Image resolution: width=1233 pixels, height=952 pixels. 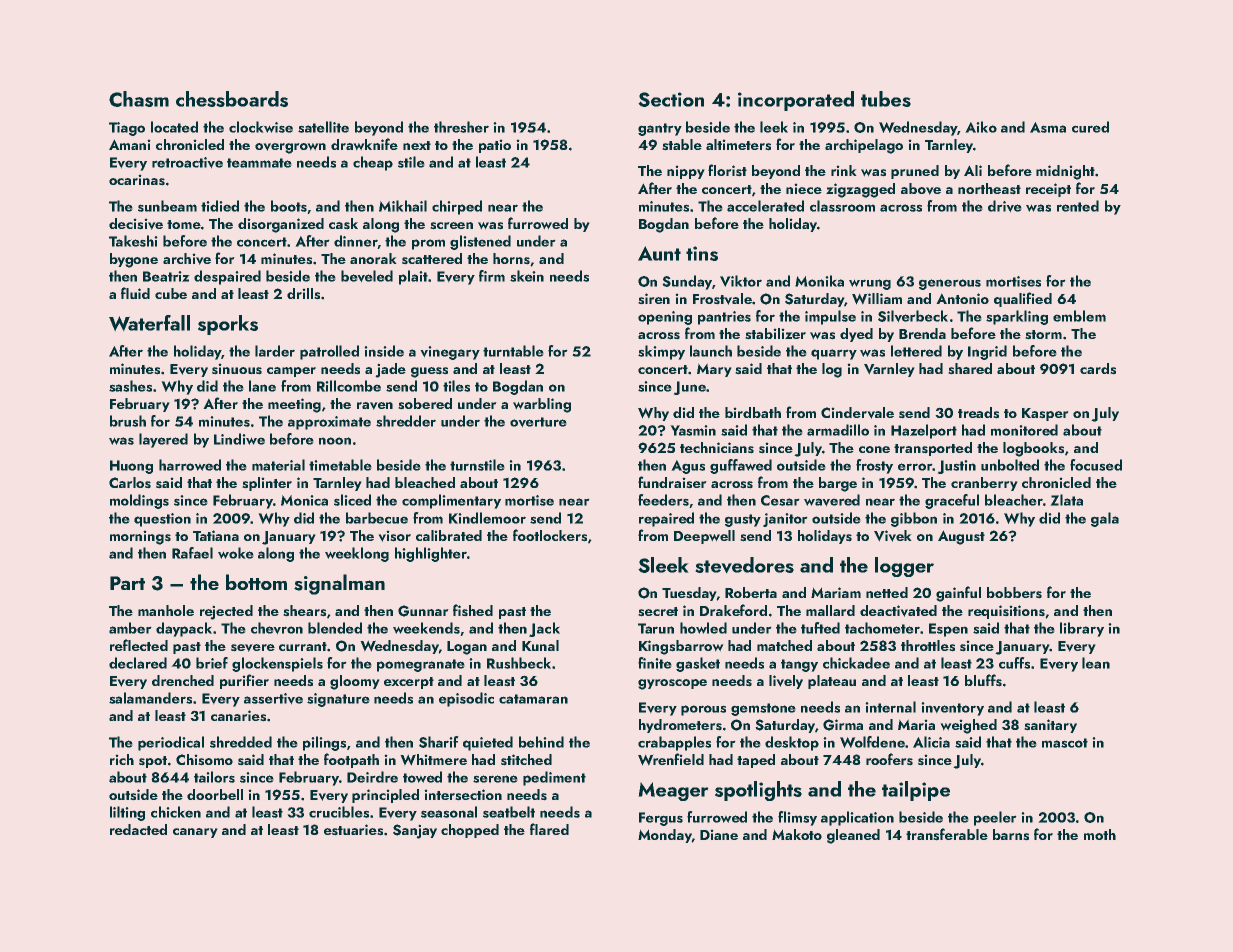 I want to click on mornings, so click(x=140, y=538).
